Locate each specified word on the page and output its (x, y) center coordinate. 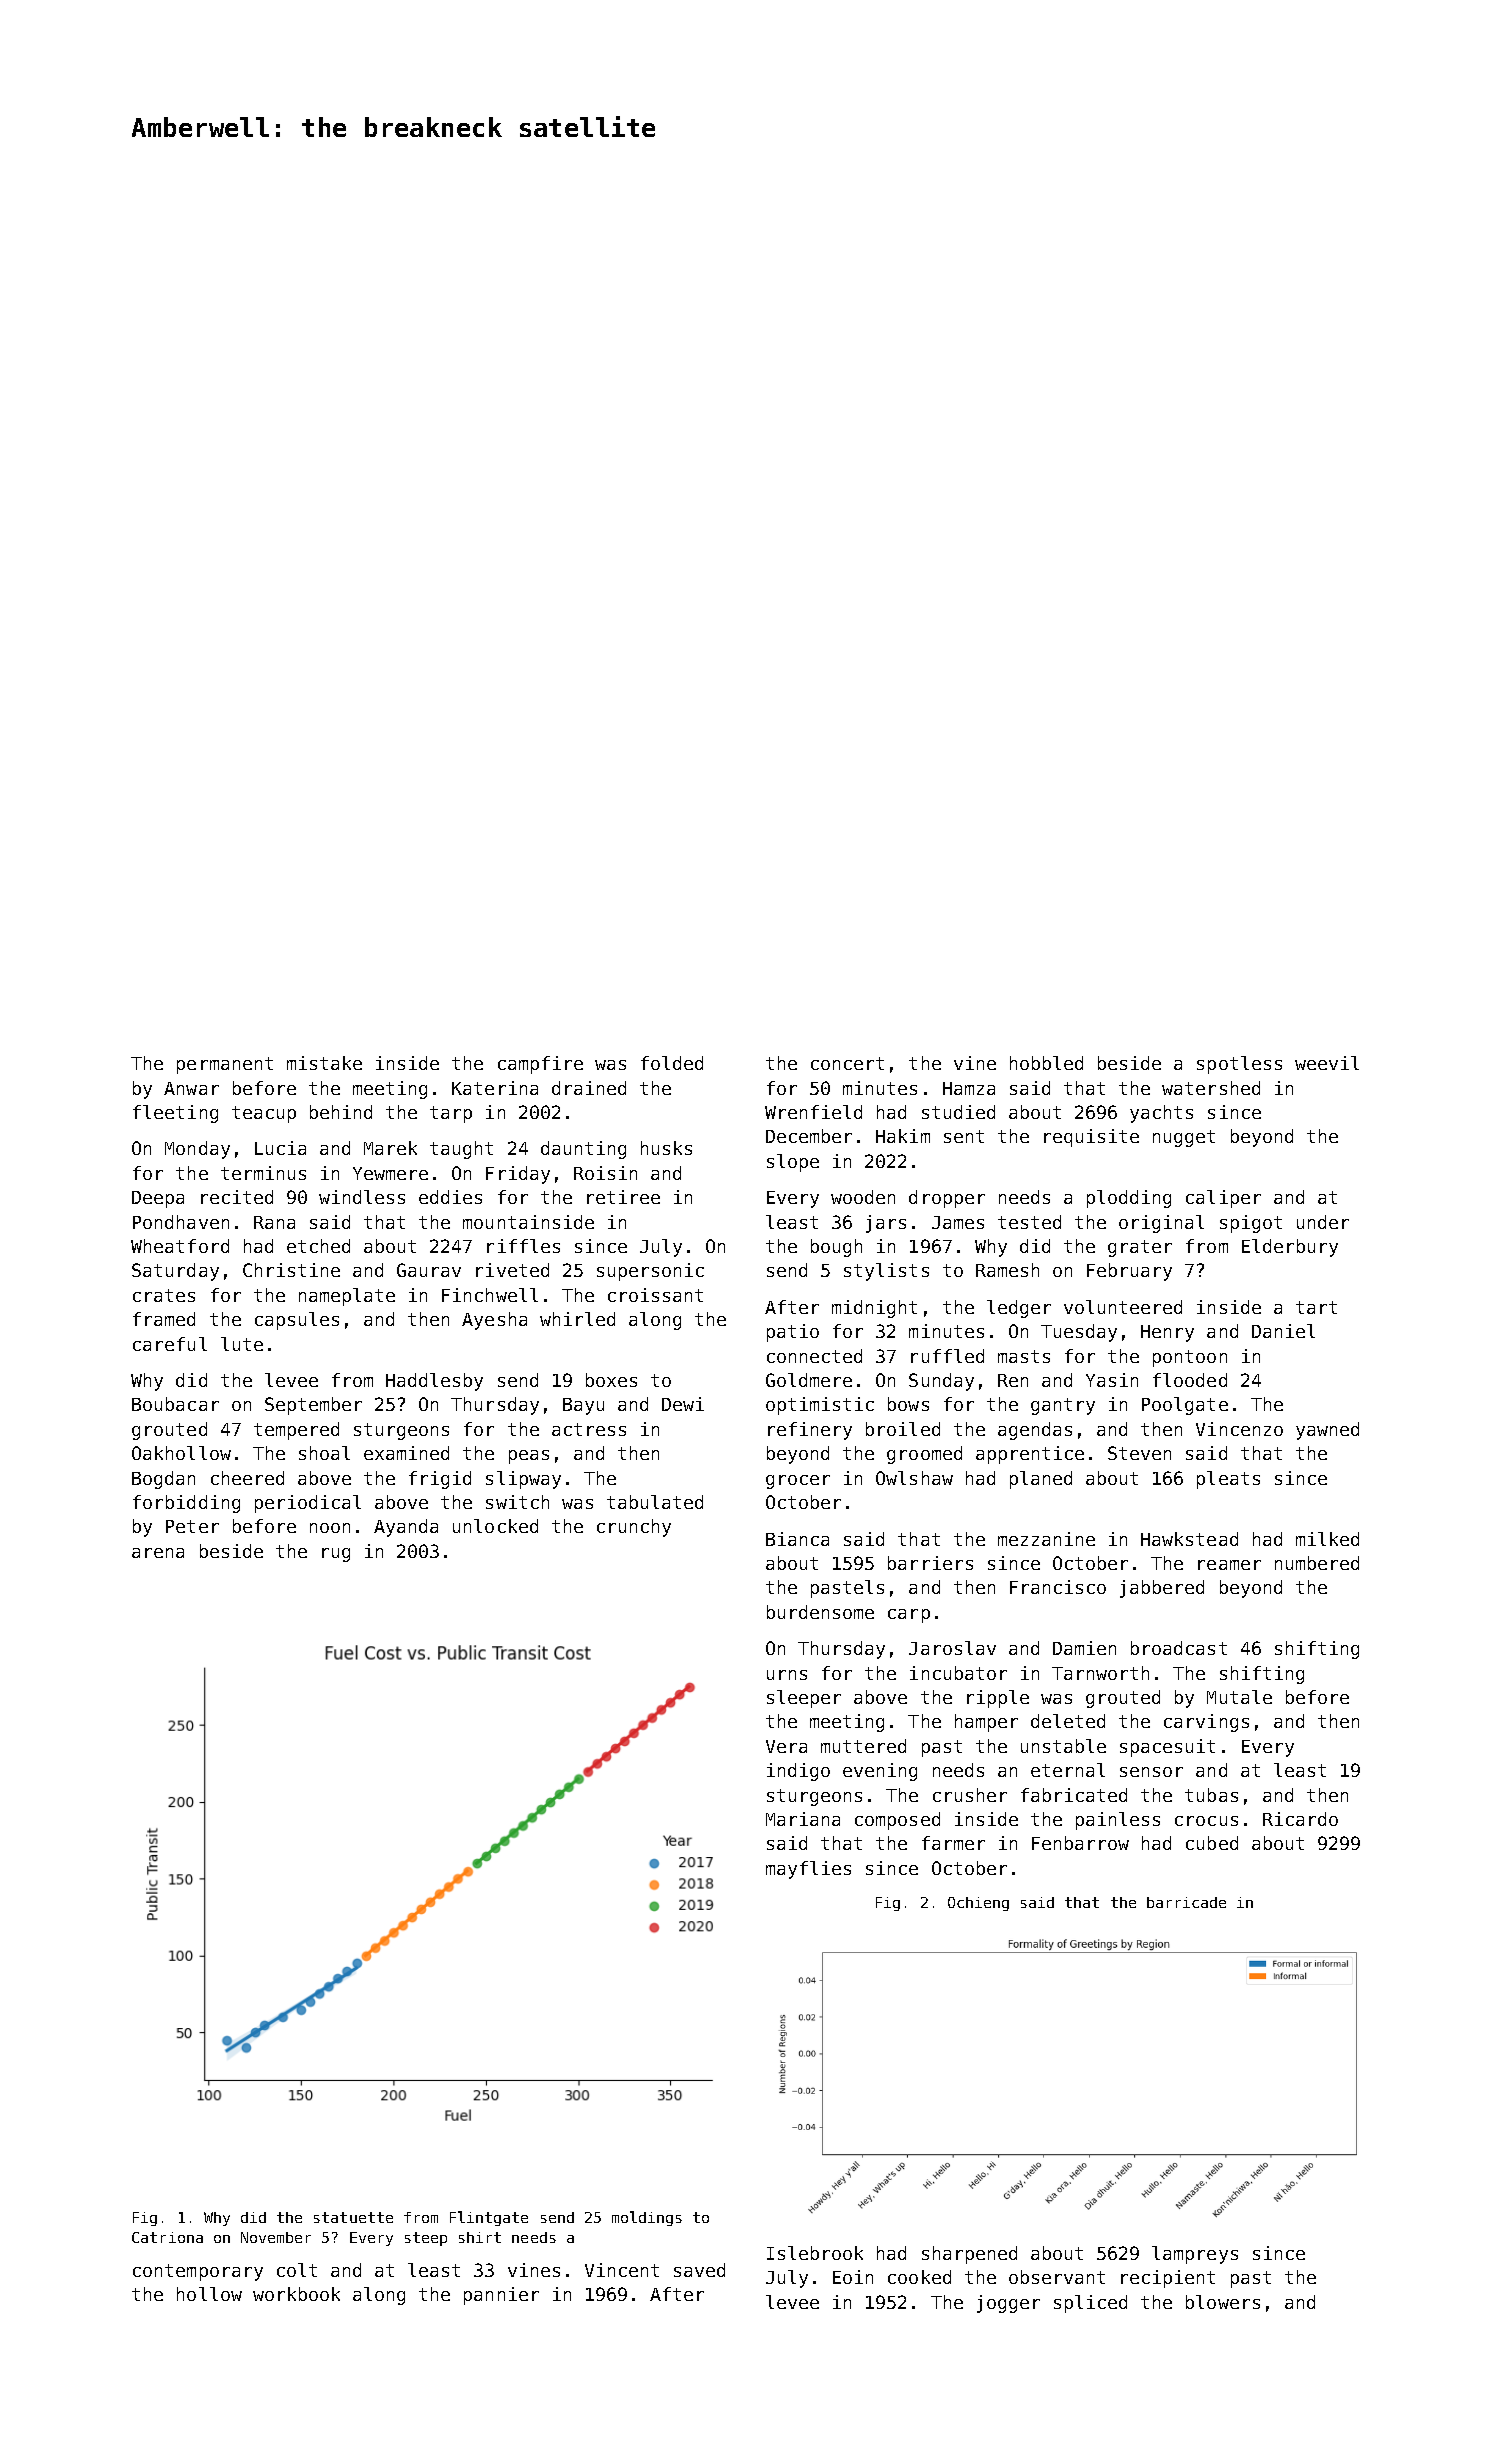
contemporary (198, 2272)
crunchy (634, 1528)
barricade (1186, 1902)
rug (336, 1555)
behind (341, 1112)
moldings (647, 2218)
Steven (1139, 1453)
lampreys (1195, 2255)
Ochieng (978, 1904)
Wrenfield (813, 1112)
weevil (1327, 1063)
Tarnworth (1100, 1673)
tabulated (655, 1502)
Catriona (167, 2237)
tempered (296, 1431)
